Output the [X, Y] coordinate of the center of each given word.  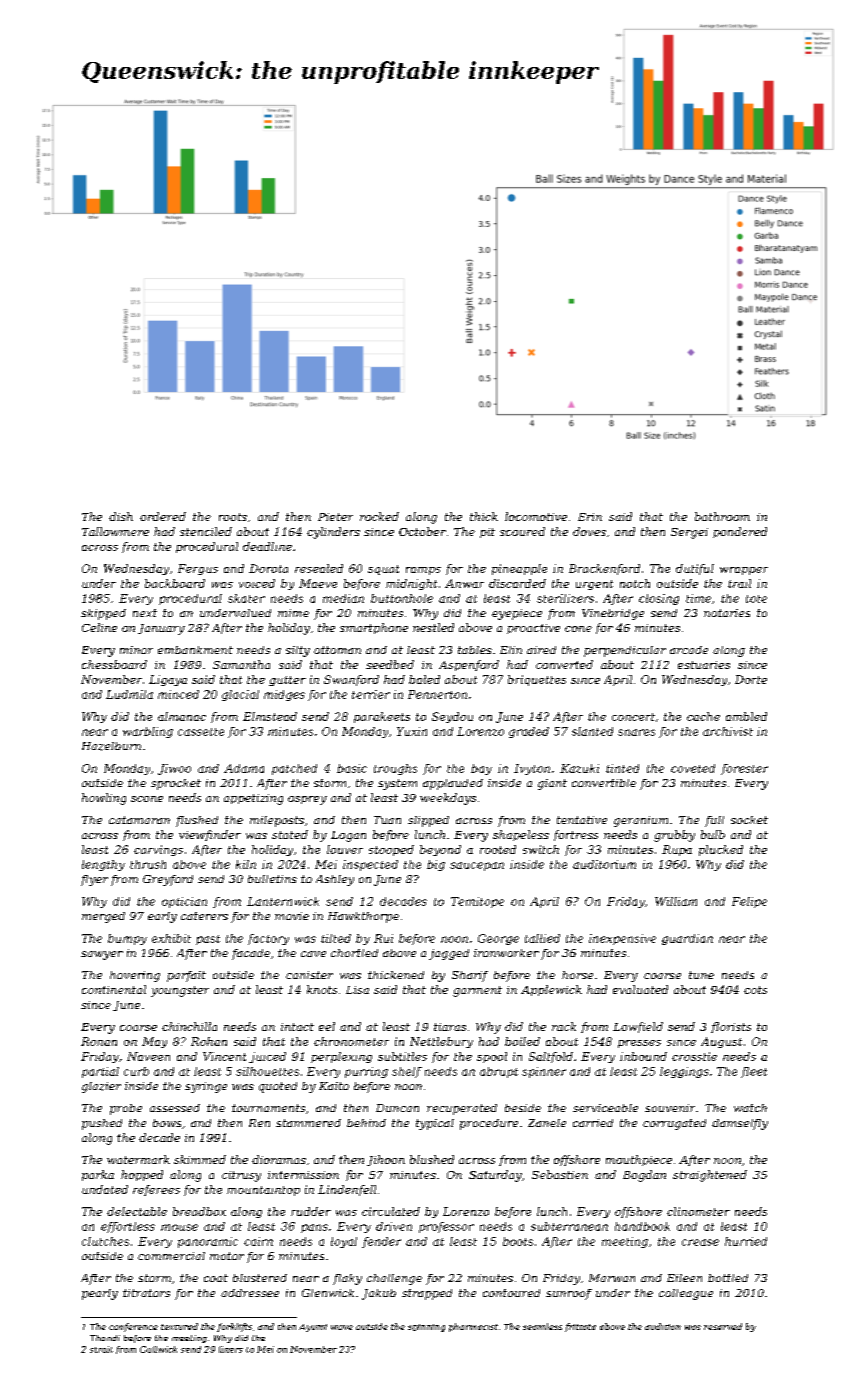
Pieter [335, 517]
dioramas [279, 1159]
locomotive [536, 516]
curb [136, 1071]
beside [523, 1108]
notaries [727, 613]
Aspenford [469, 665]
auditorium [604, 864]
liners [231, 1349]
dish [121, 516]
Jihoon [386, 1160]
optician [184, 902]
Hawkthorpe [363, 917]
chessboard [114, 664]
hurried [746, 1241]
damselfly [740, 1124]
